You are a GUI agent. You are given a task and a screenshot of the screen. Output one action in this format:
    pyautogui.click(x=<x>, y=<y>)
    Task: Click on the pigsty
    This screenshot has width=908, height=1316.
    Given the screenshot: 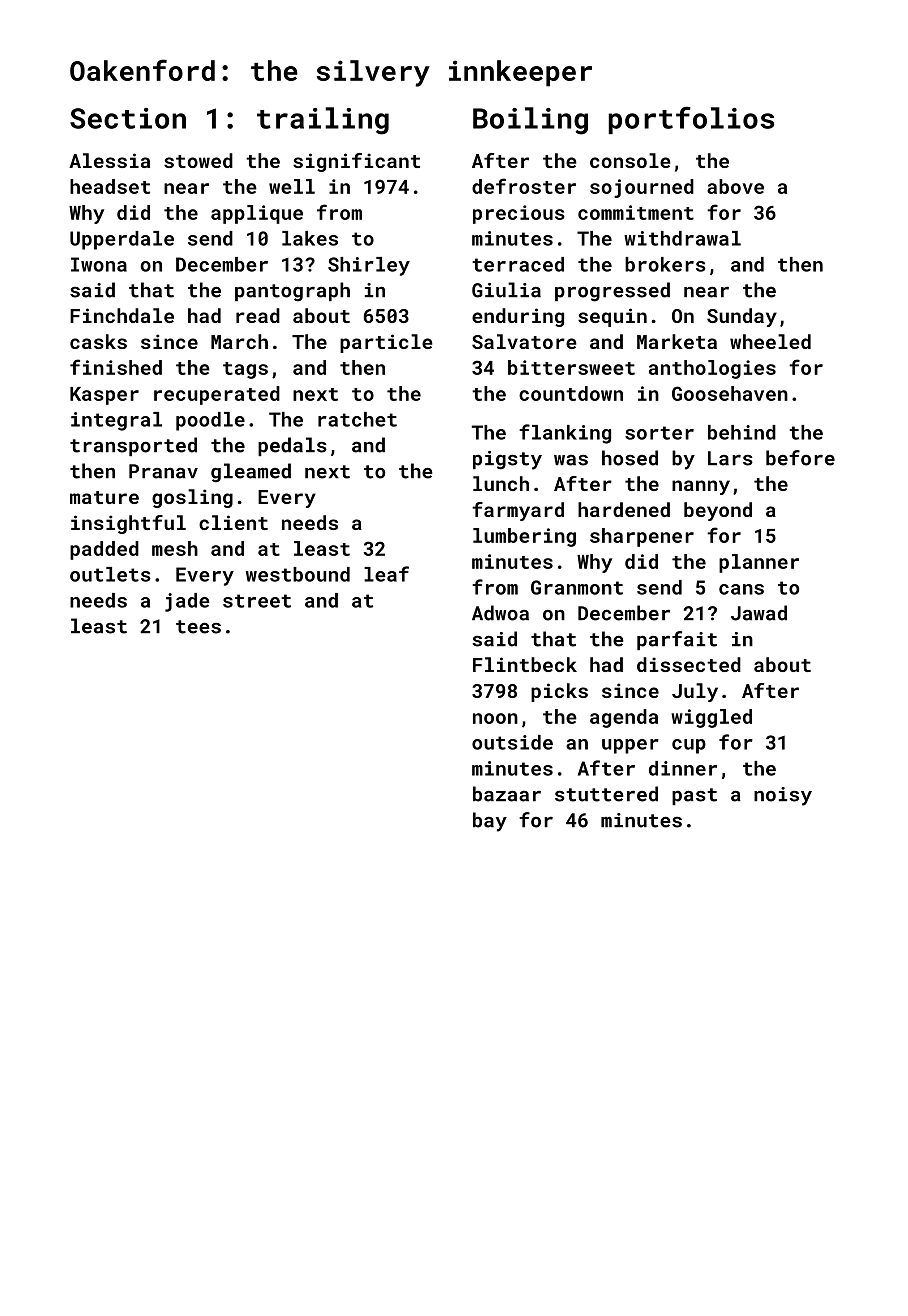 What is the action you would take?
    pyautogui.click(x=507, y=460)
